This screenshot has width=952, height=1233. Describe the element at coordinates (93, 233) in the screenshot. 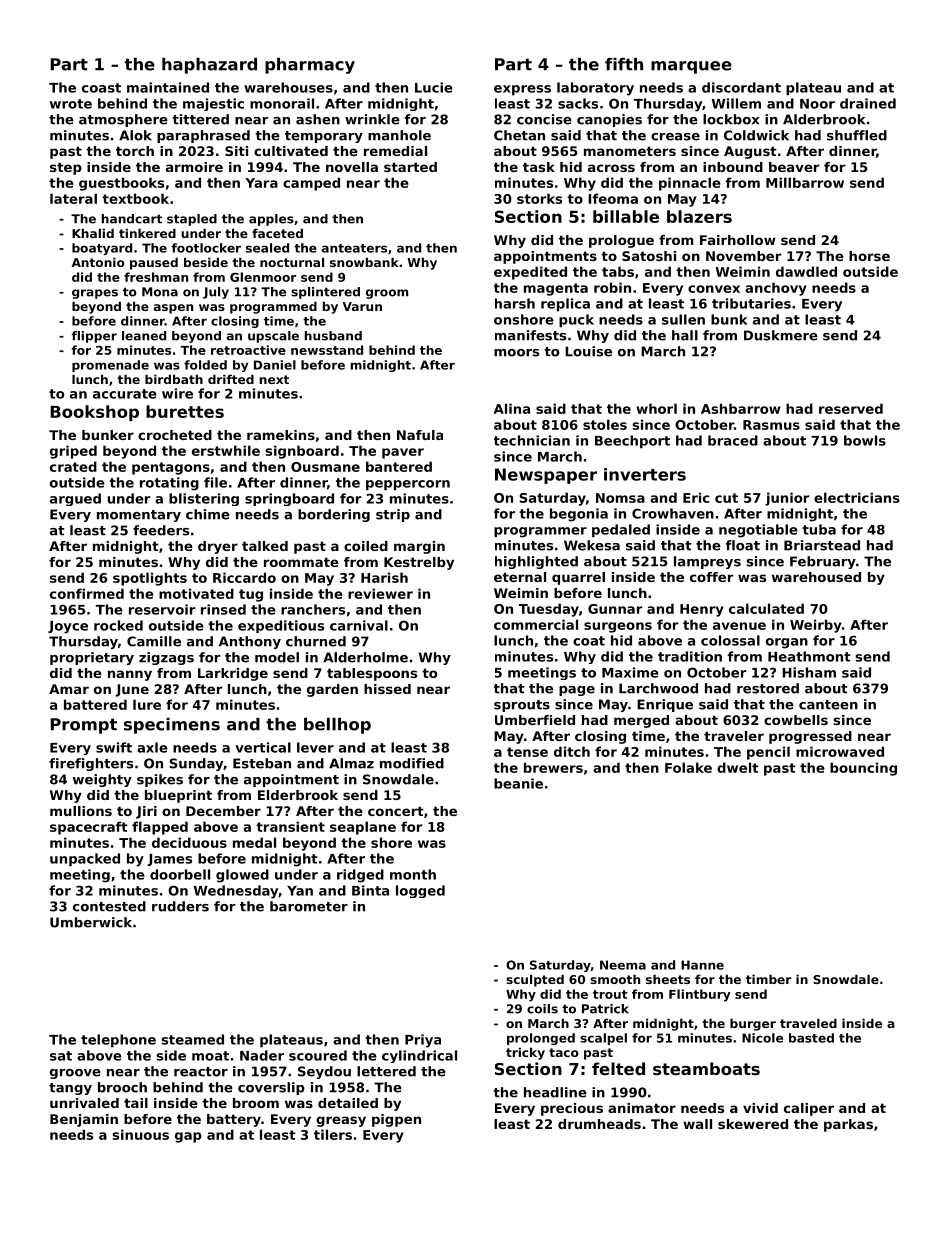

I see `Khalid` at that location.
